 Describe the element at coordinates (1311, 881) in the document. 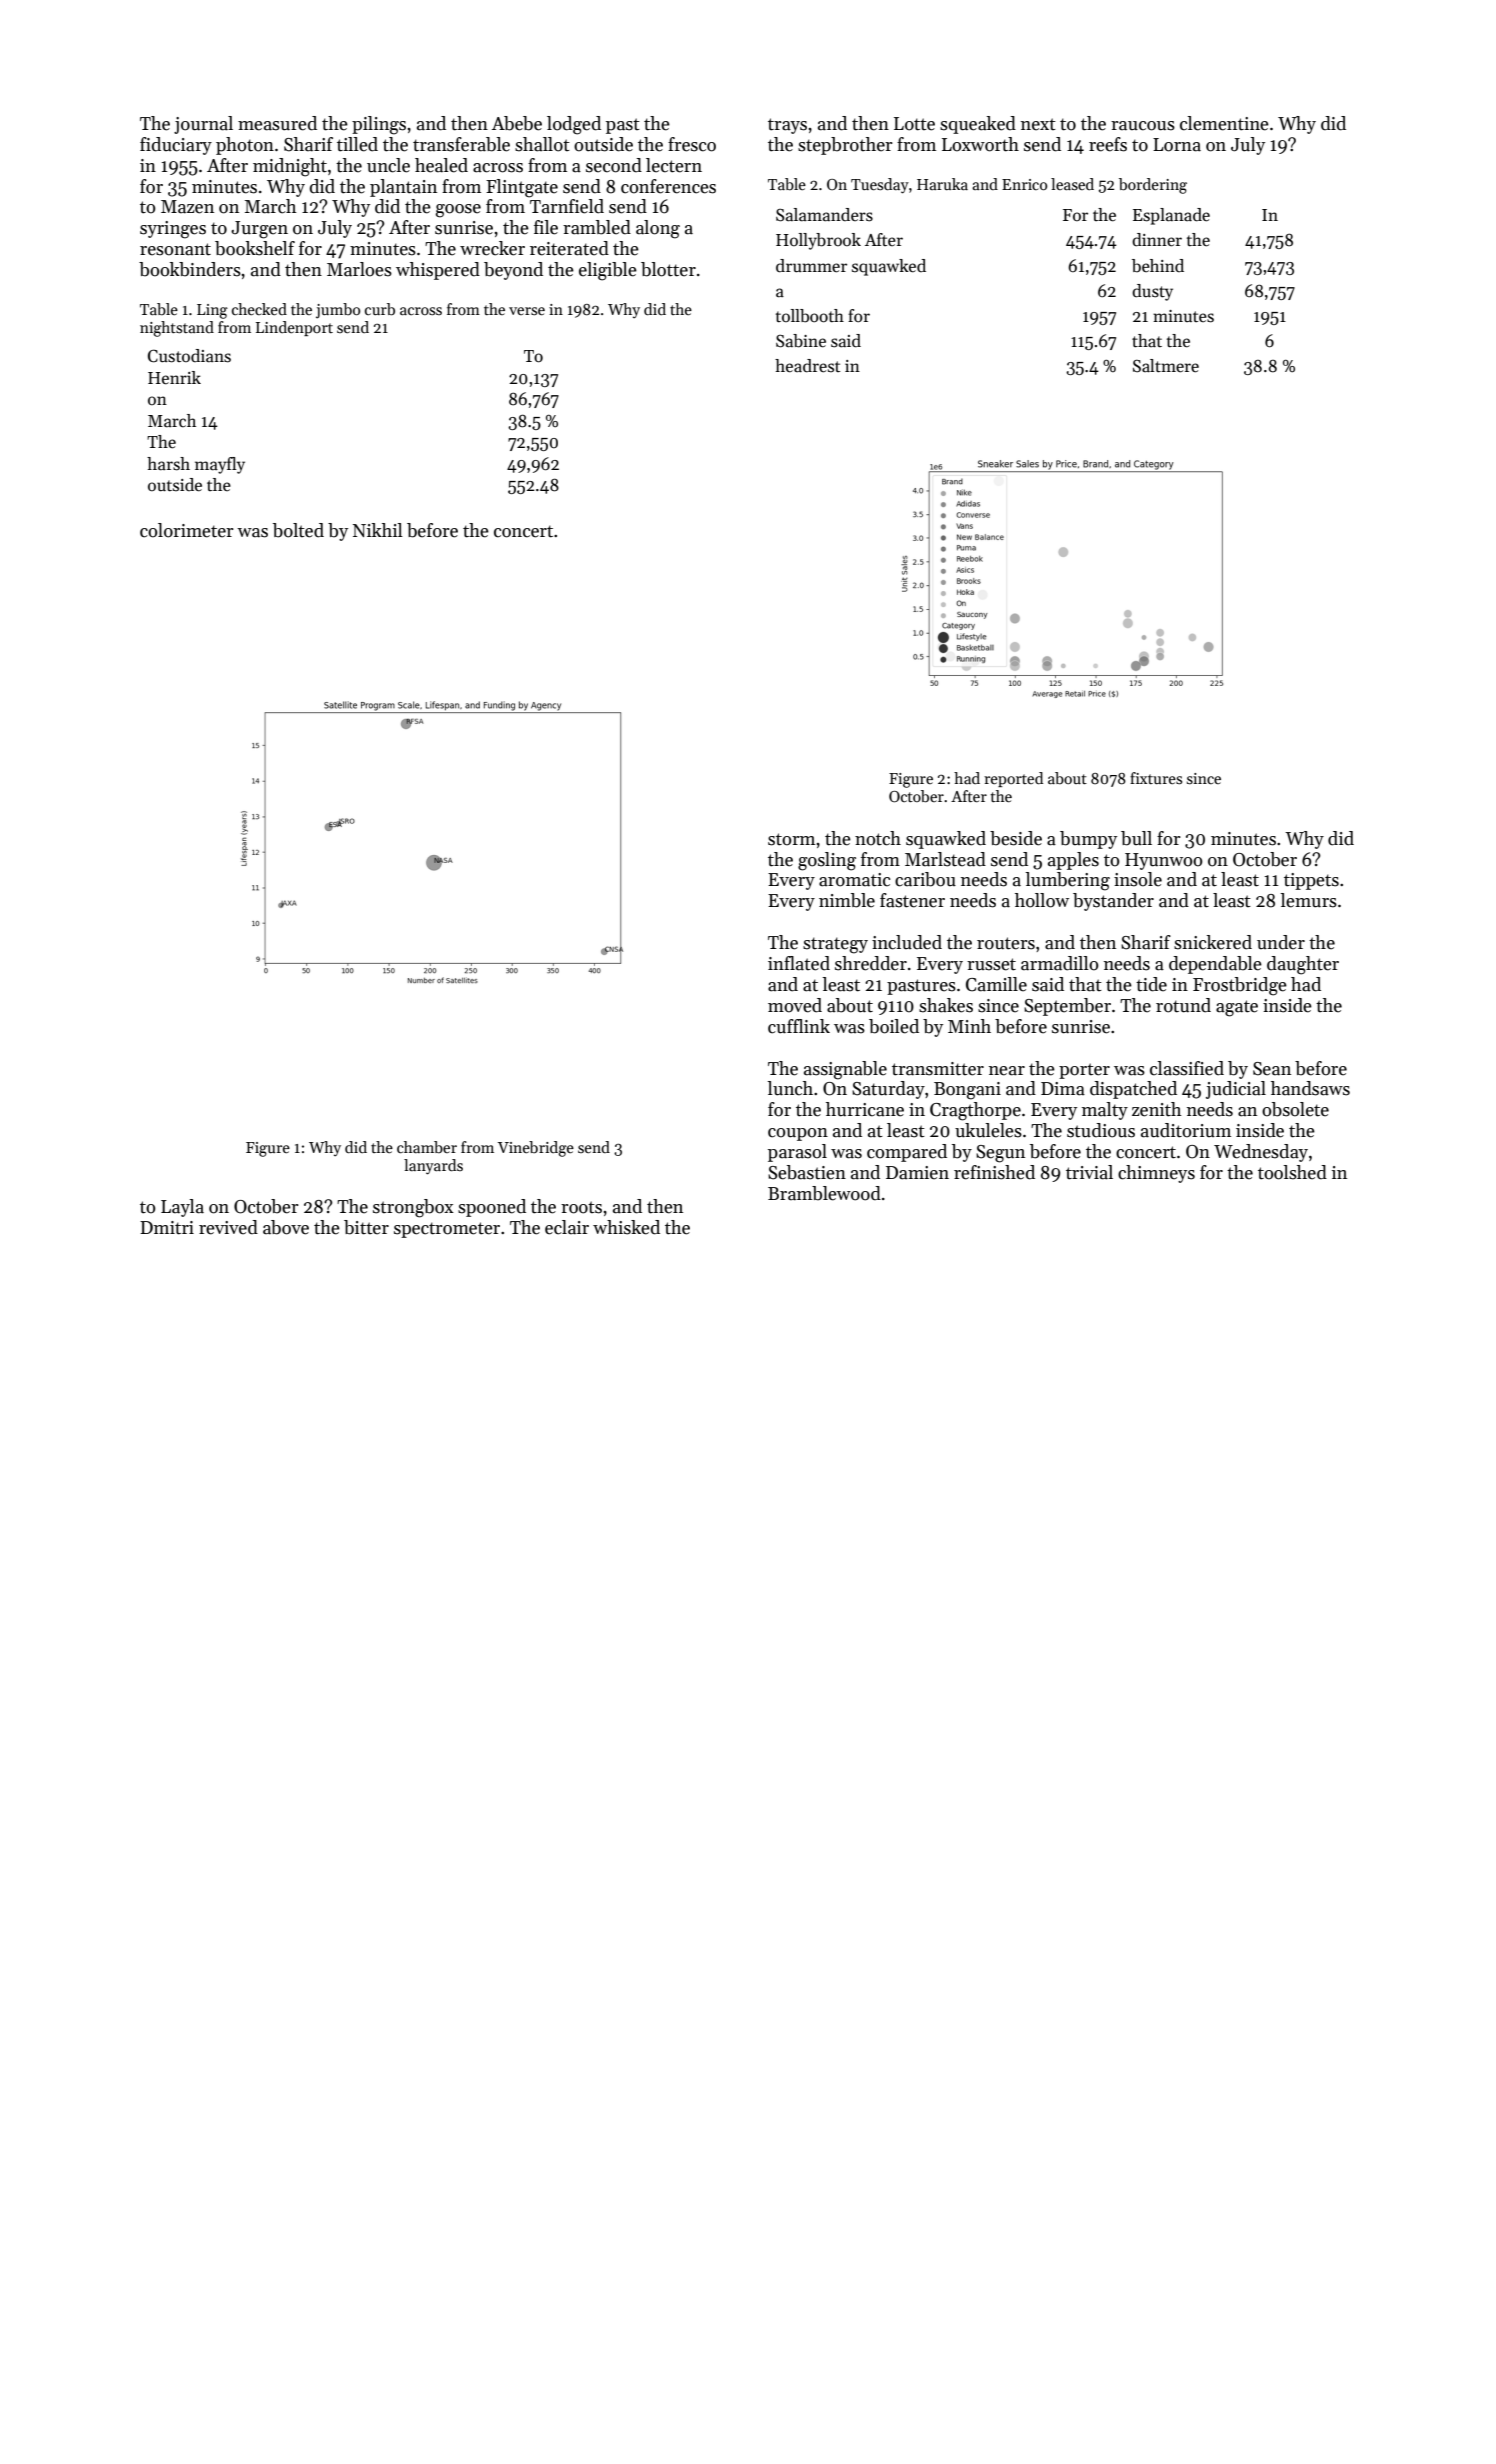

I see `tippets` at that location.
